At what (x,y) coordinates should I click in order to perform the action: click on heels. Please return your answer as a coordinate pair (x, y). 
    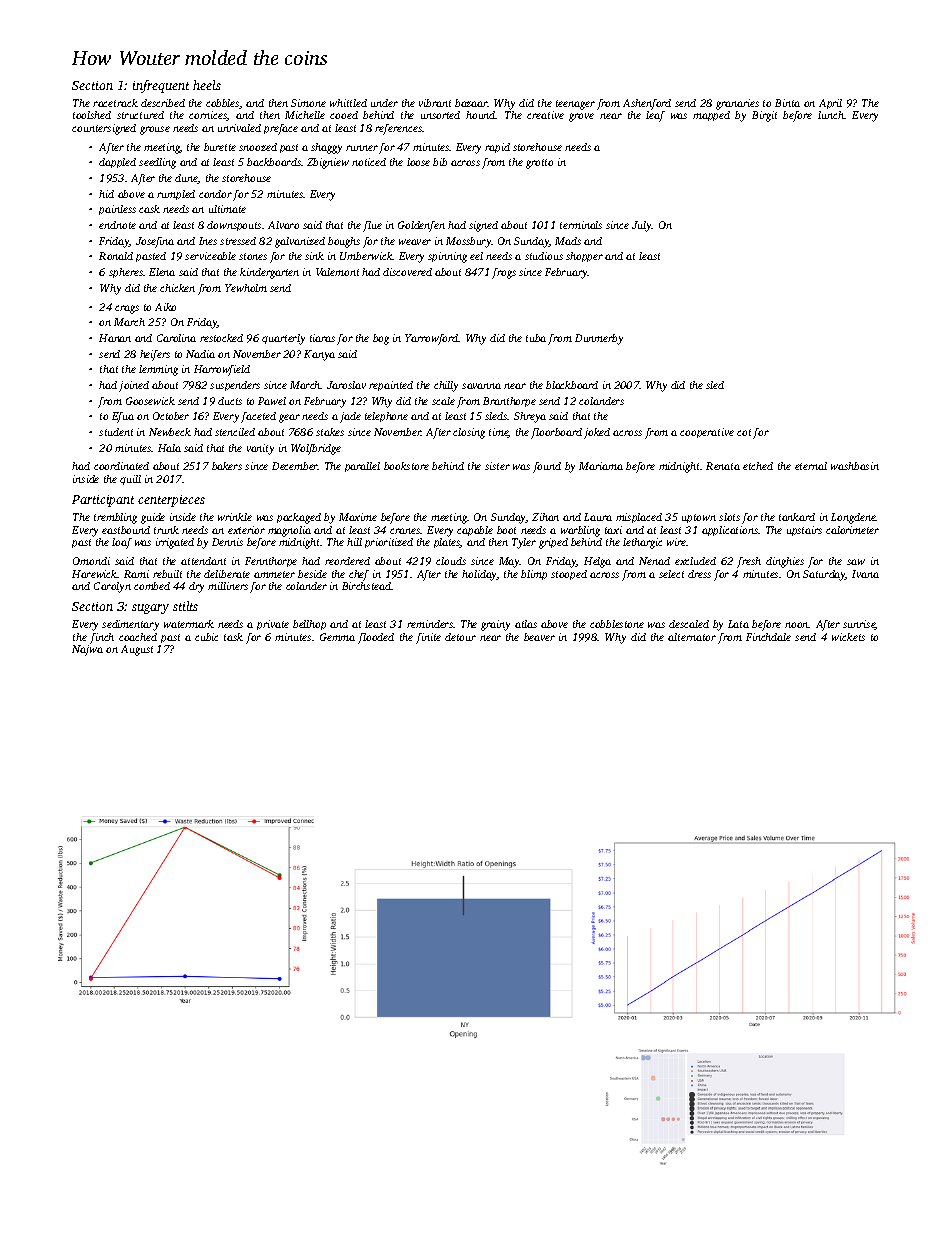
    Looking at the image, I should click on (207, 85).
